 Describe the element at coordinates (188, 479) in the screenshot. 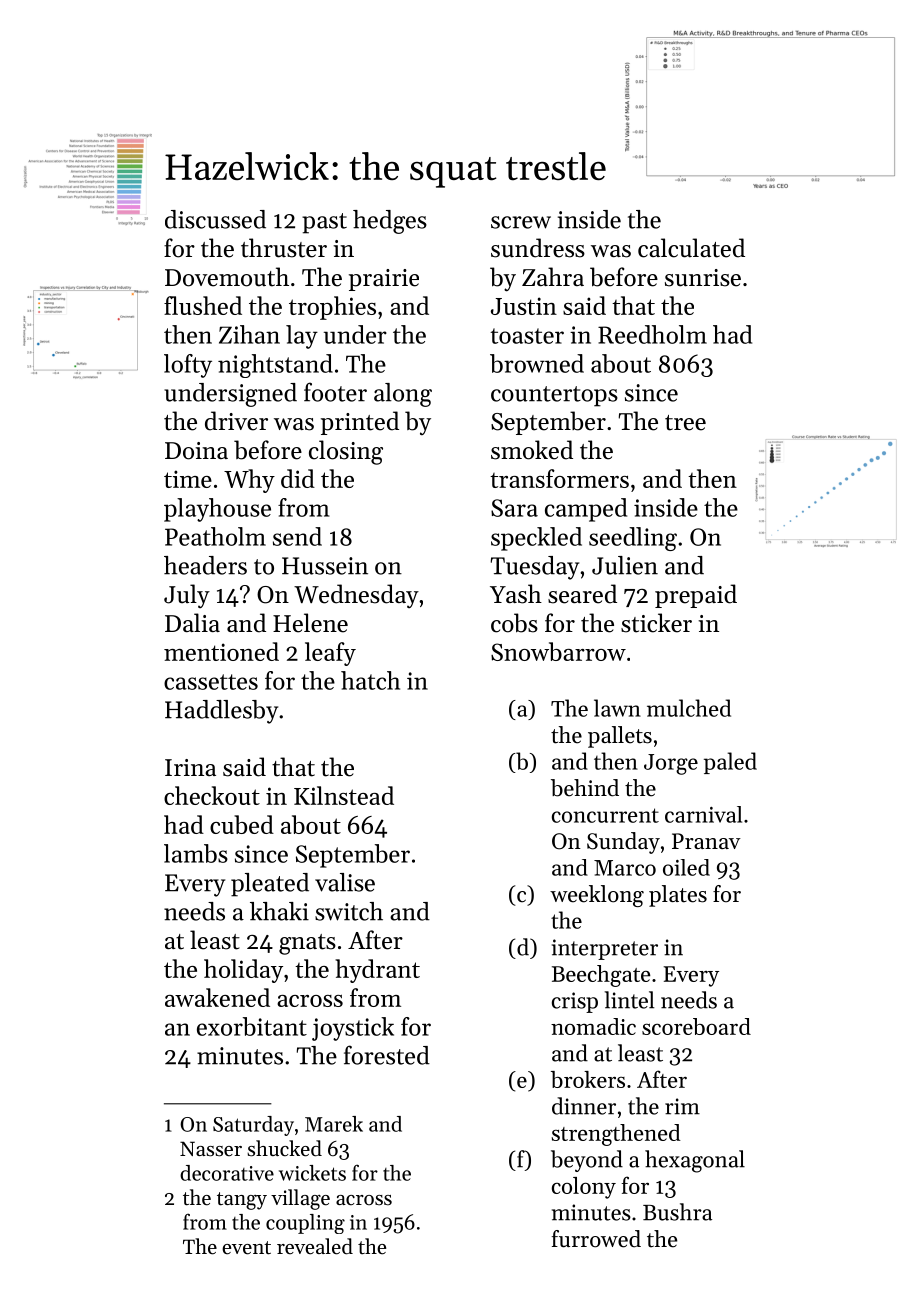

I see `time` at that location.
